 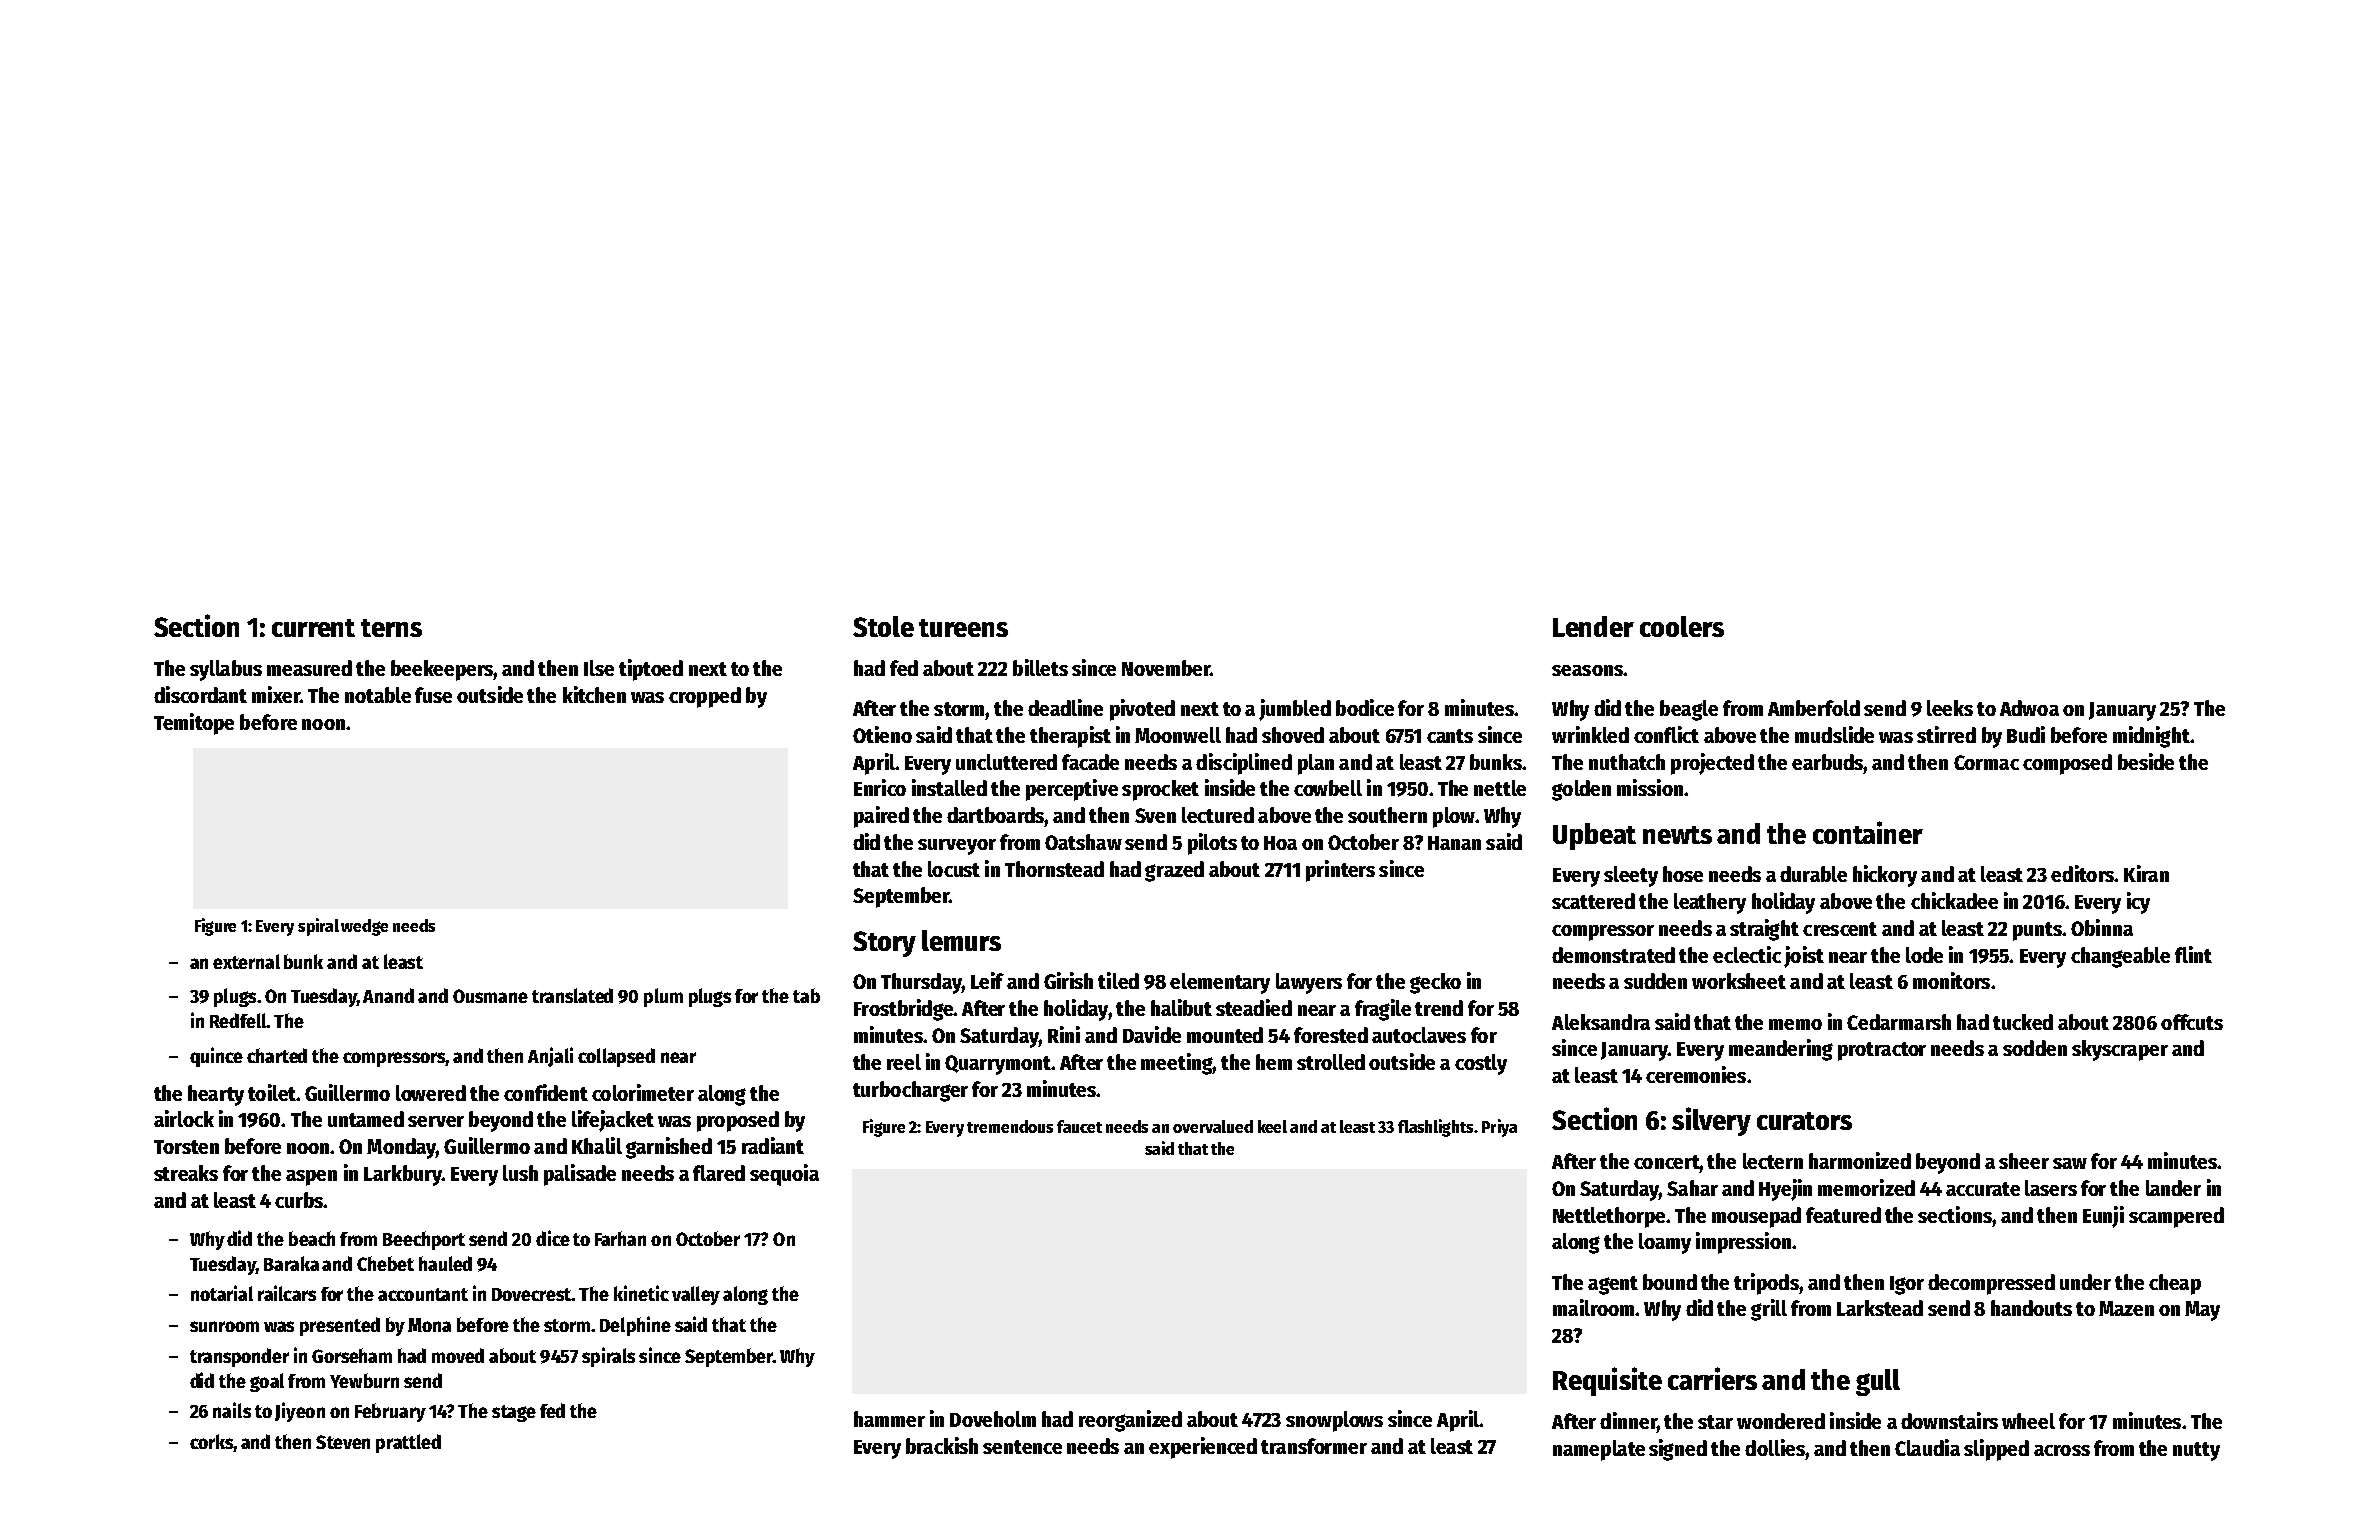 What do you see at coordinates (1072, 790) in the document?
I see `perceptive` at bounding box center [1072, 790].
